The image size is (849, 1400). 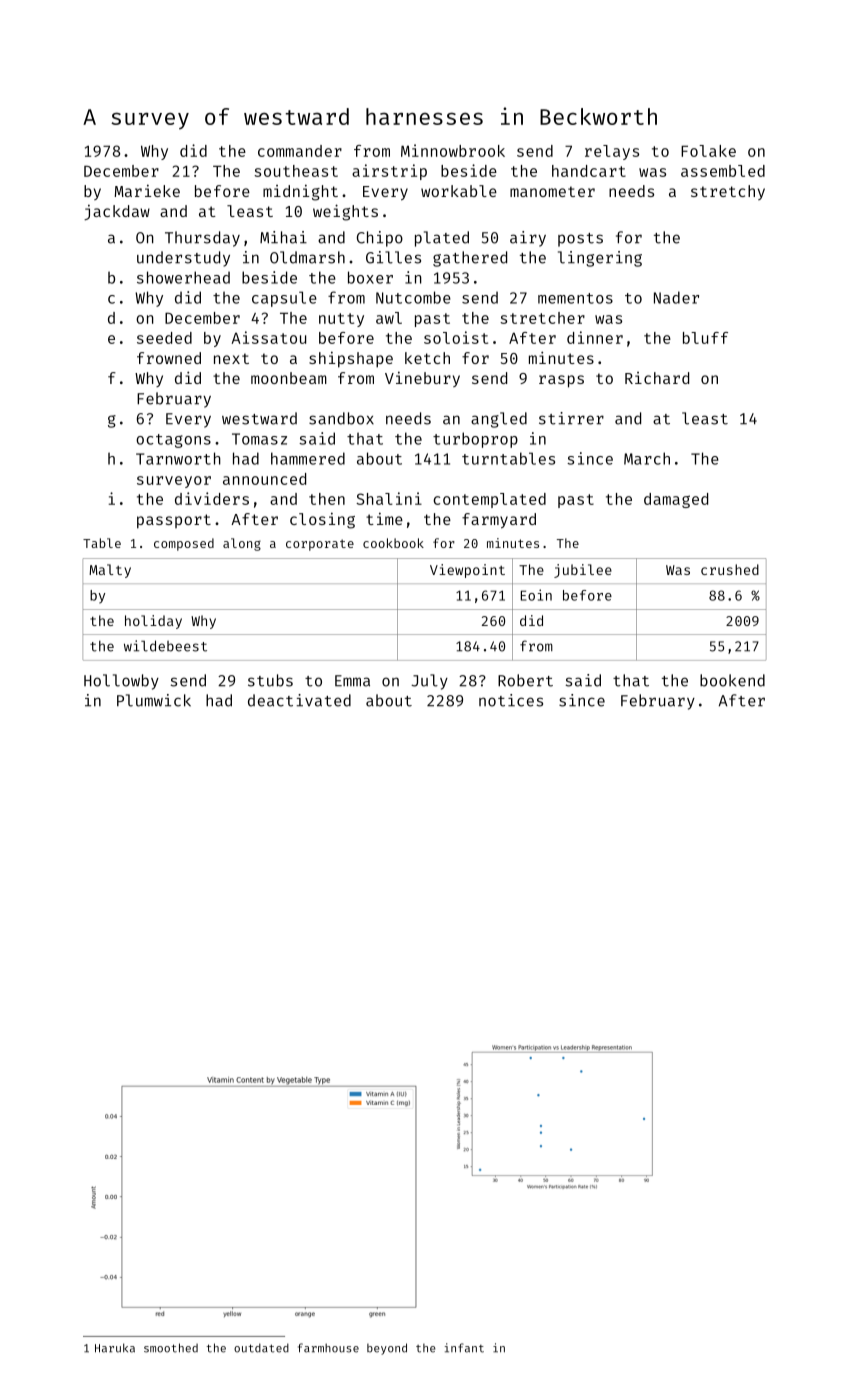 I want to click on outdated, so click(x=261, y=1348).
